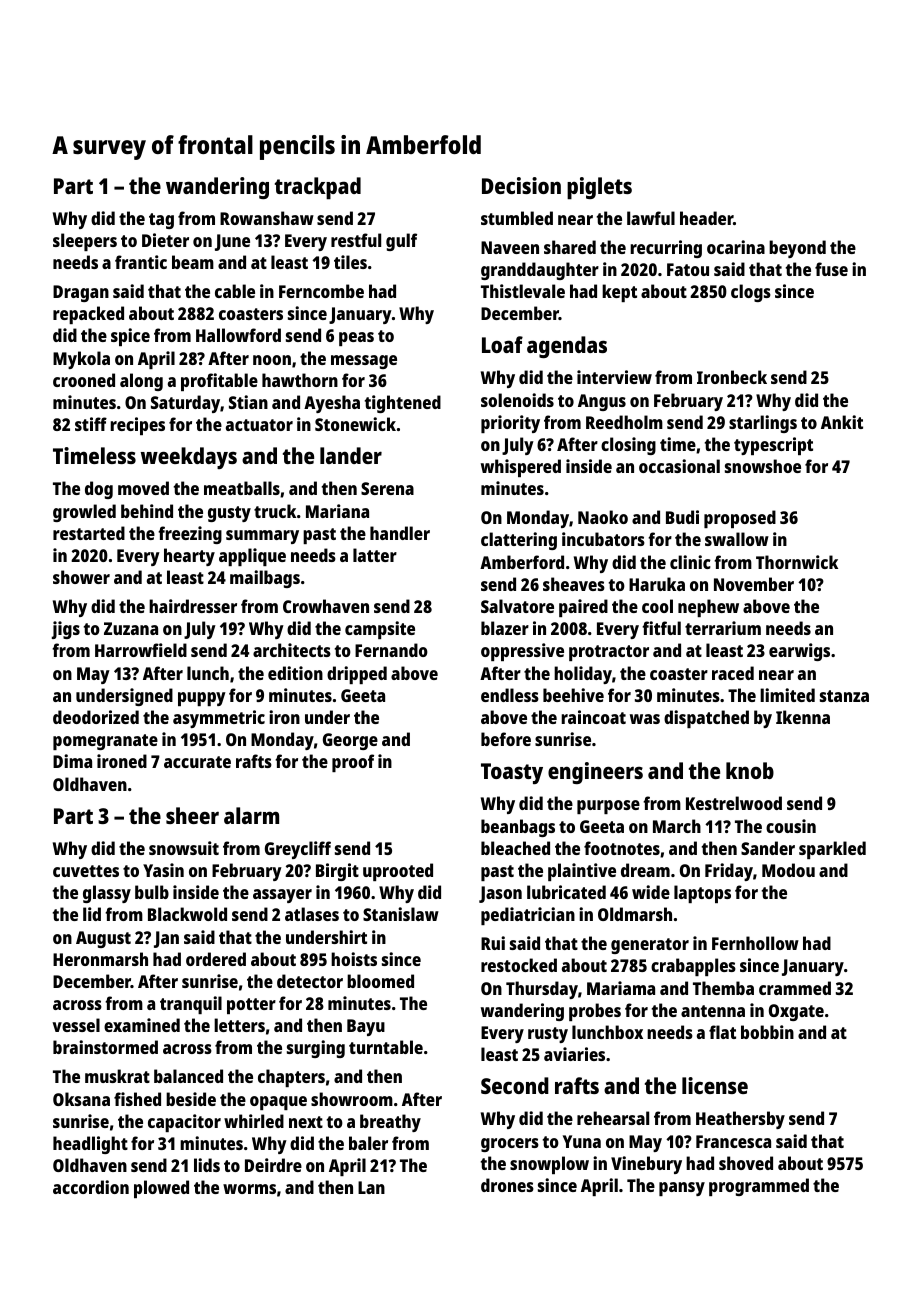 The image size is (924, 1314). I want to click on handler, so click(400, 533).
